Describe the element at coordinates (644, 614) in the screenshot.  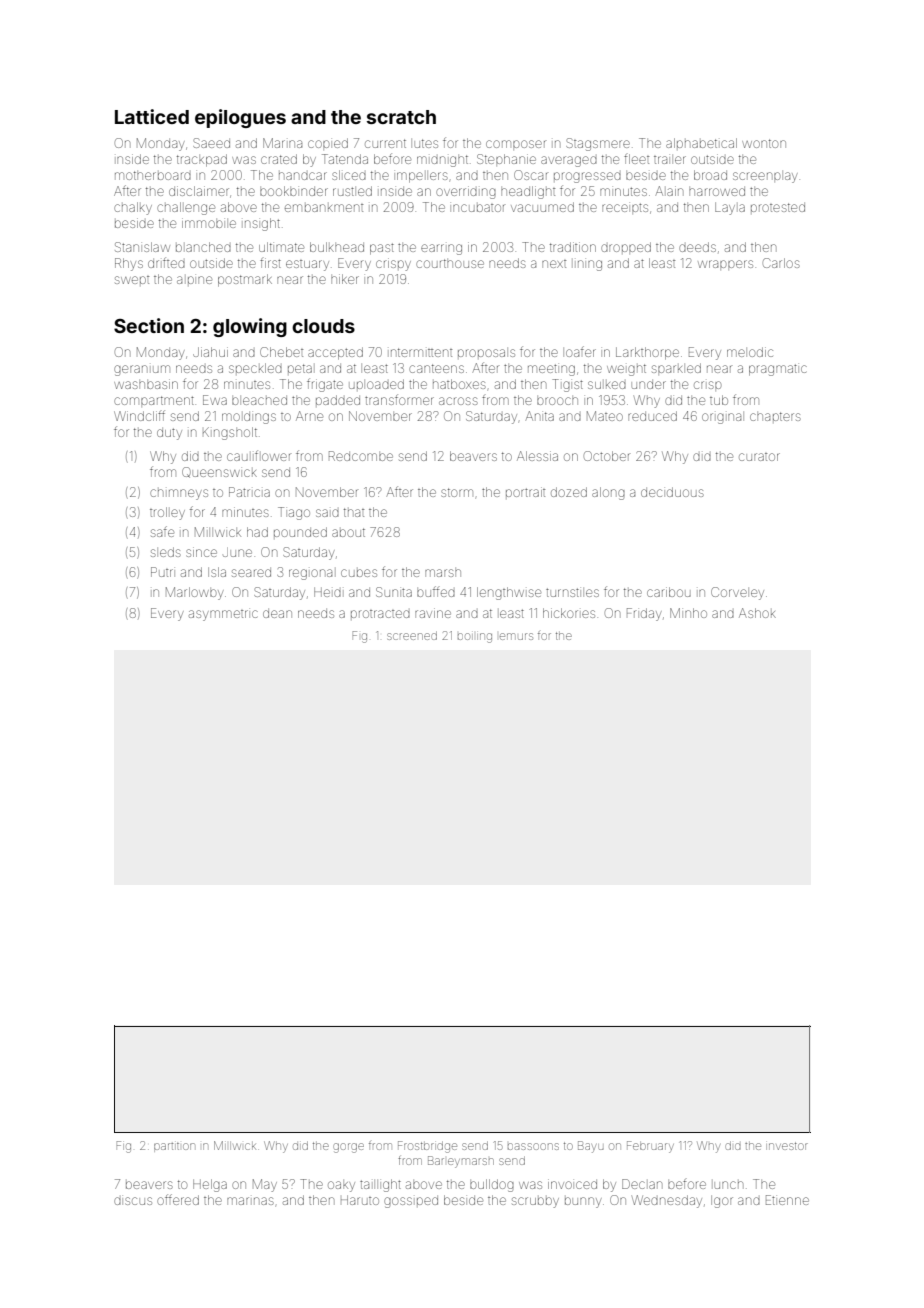
I see `Friday` at that location.
